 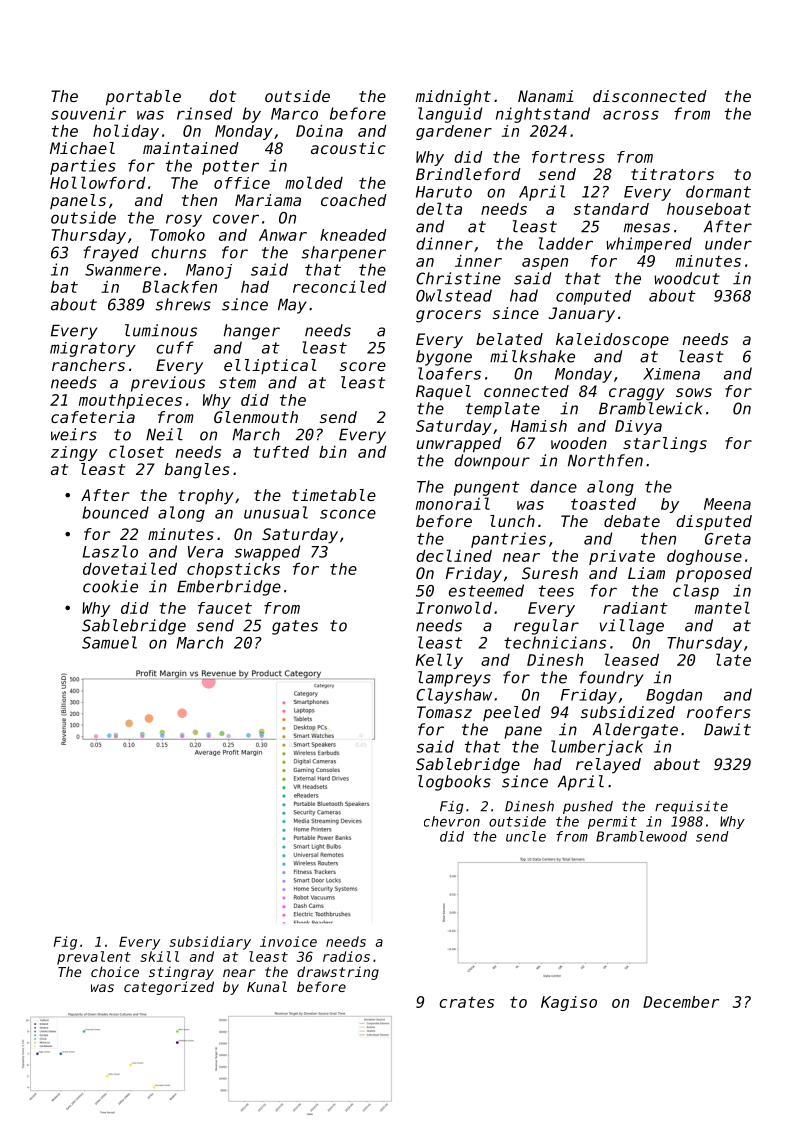 What do you see at coordinates (130, 401) in the screenshot?
I see `mouthpieces` at bounding box center [130, 401].
